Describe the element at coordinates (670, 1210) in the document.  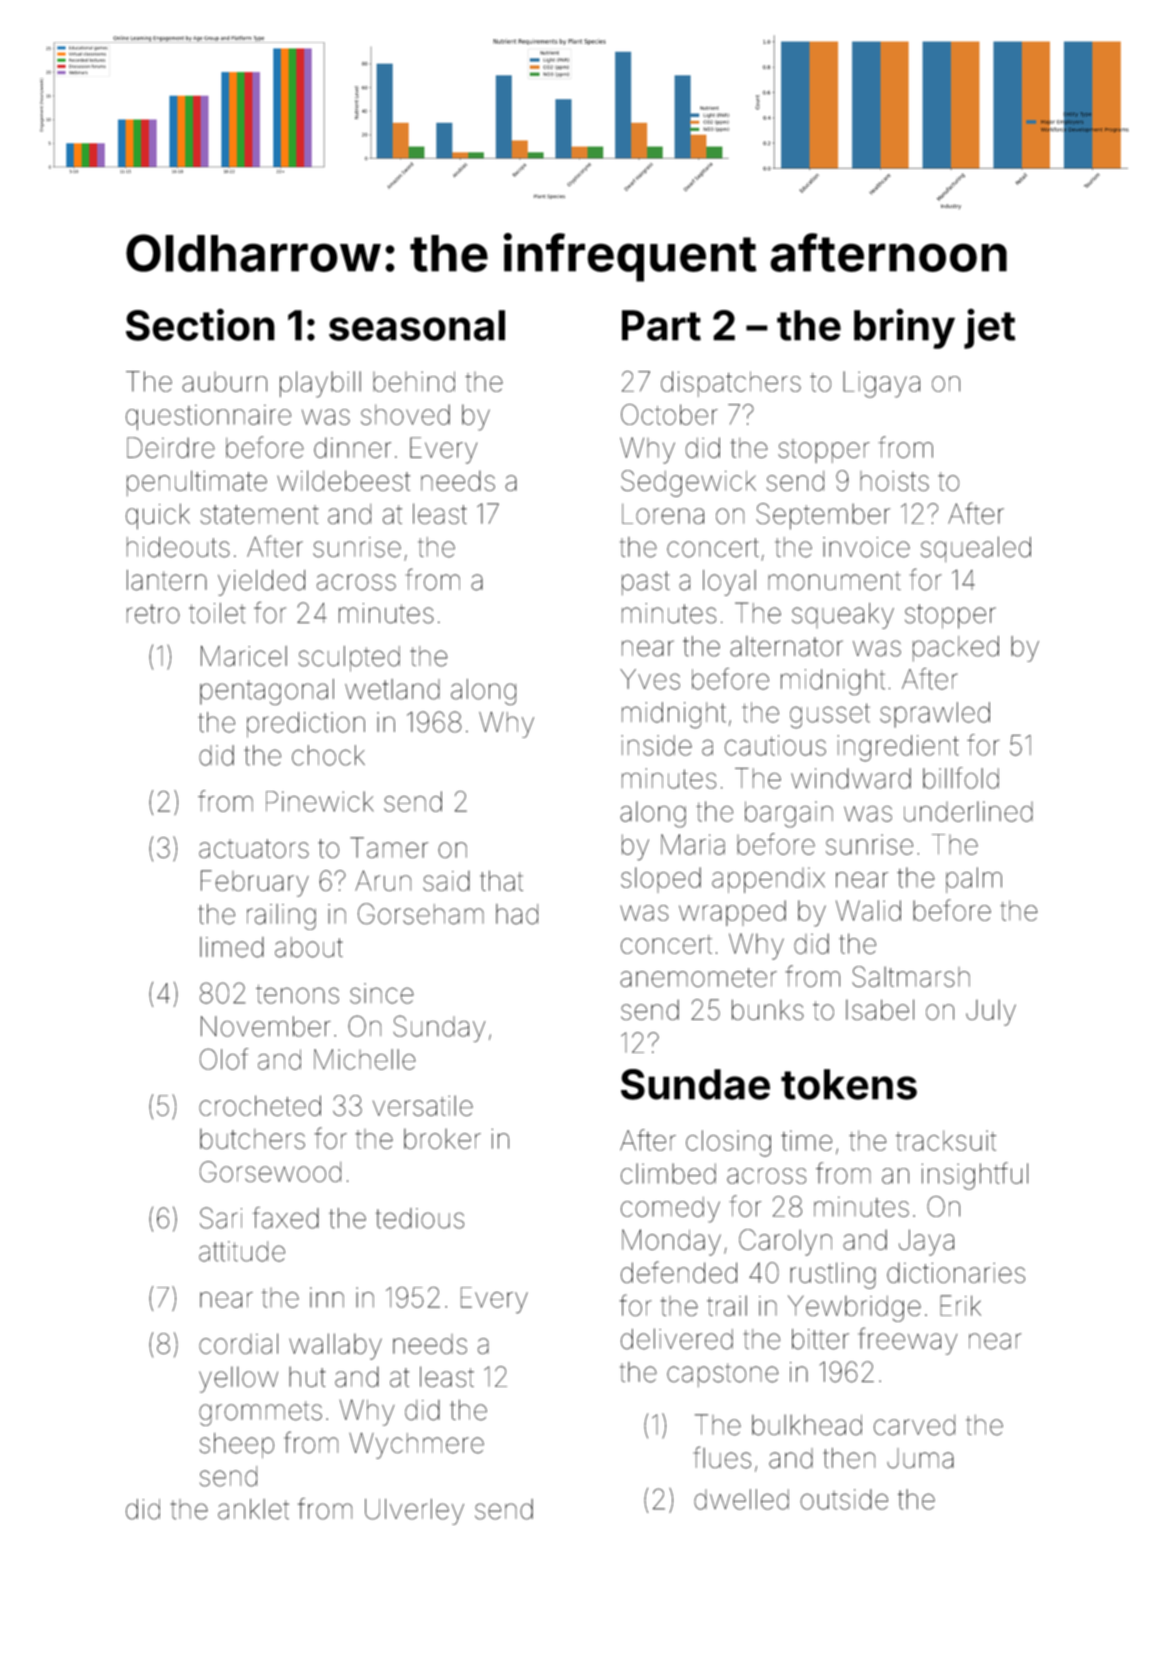
I see `comedy` at that location.
